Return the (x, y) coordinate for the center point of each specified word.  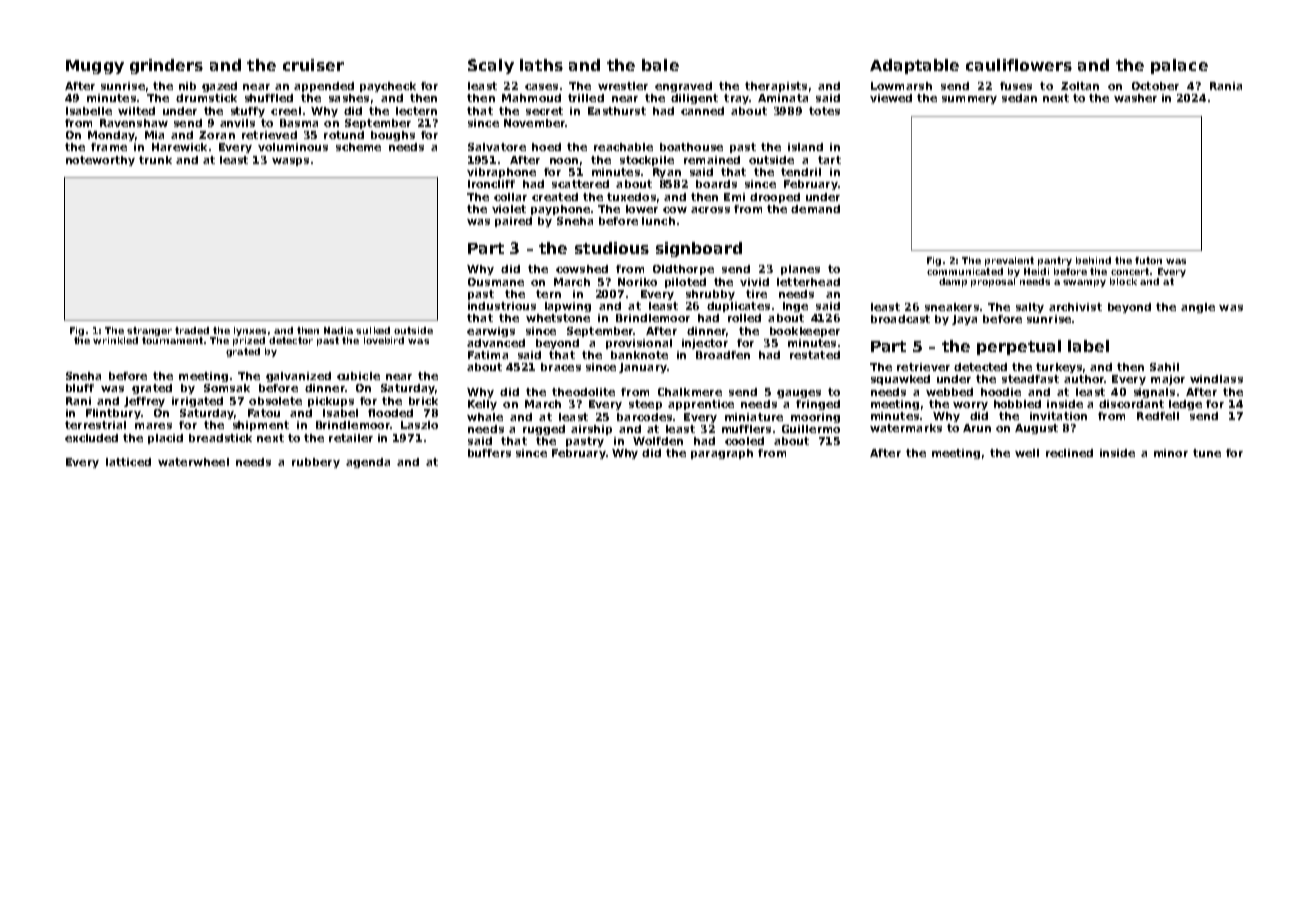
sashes (349, 98)
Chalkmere (690, 392)
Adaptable (914, 66)
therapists (776, 87)
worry (970, 406)
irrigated (197, 402)
